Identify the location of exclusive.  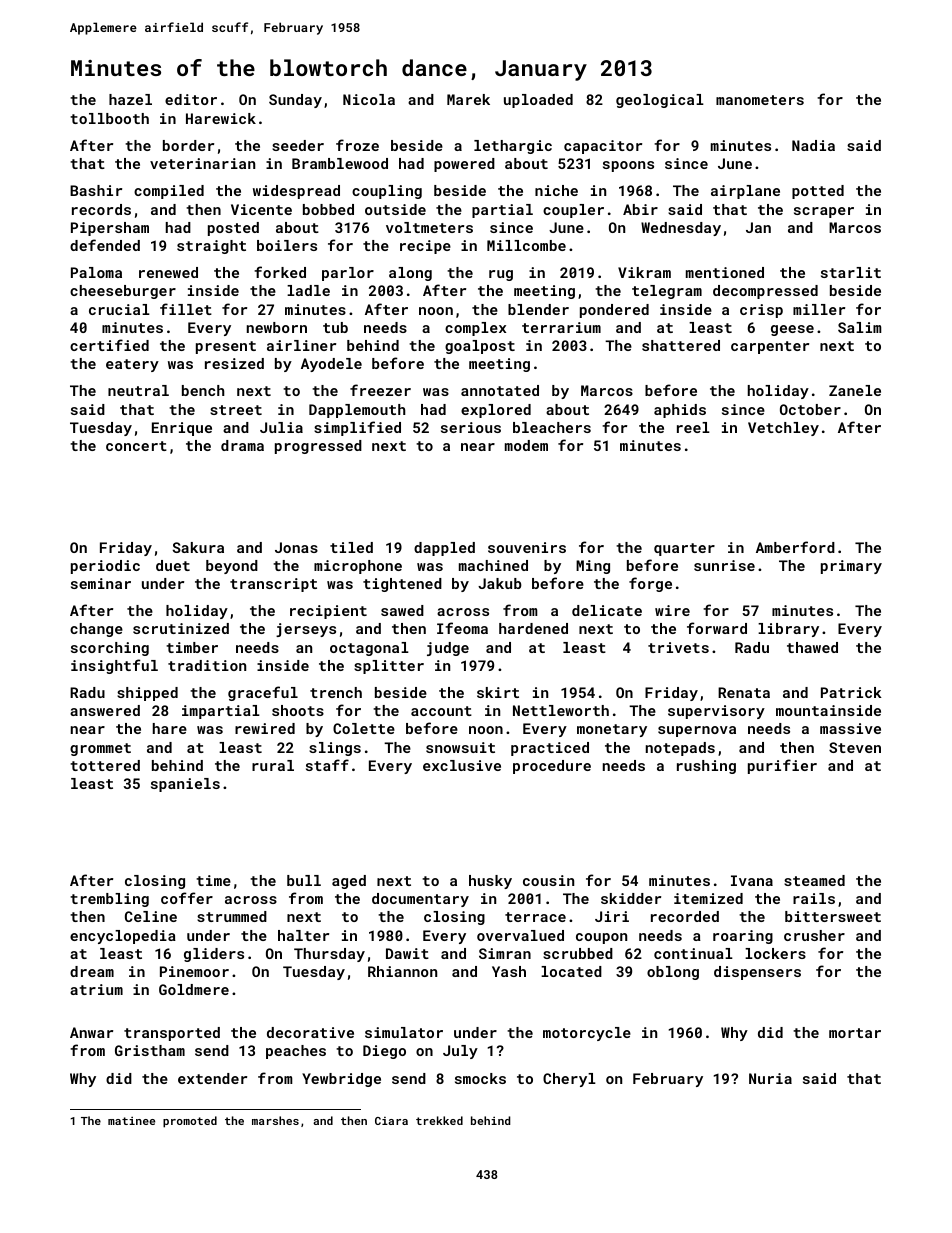
(462, 765).
